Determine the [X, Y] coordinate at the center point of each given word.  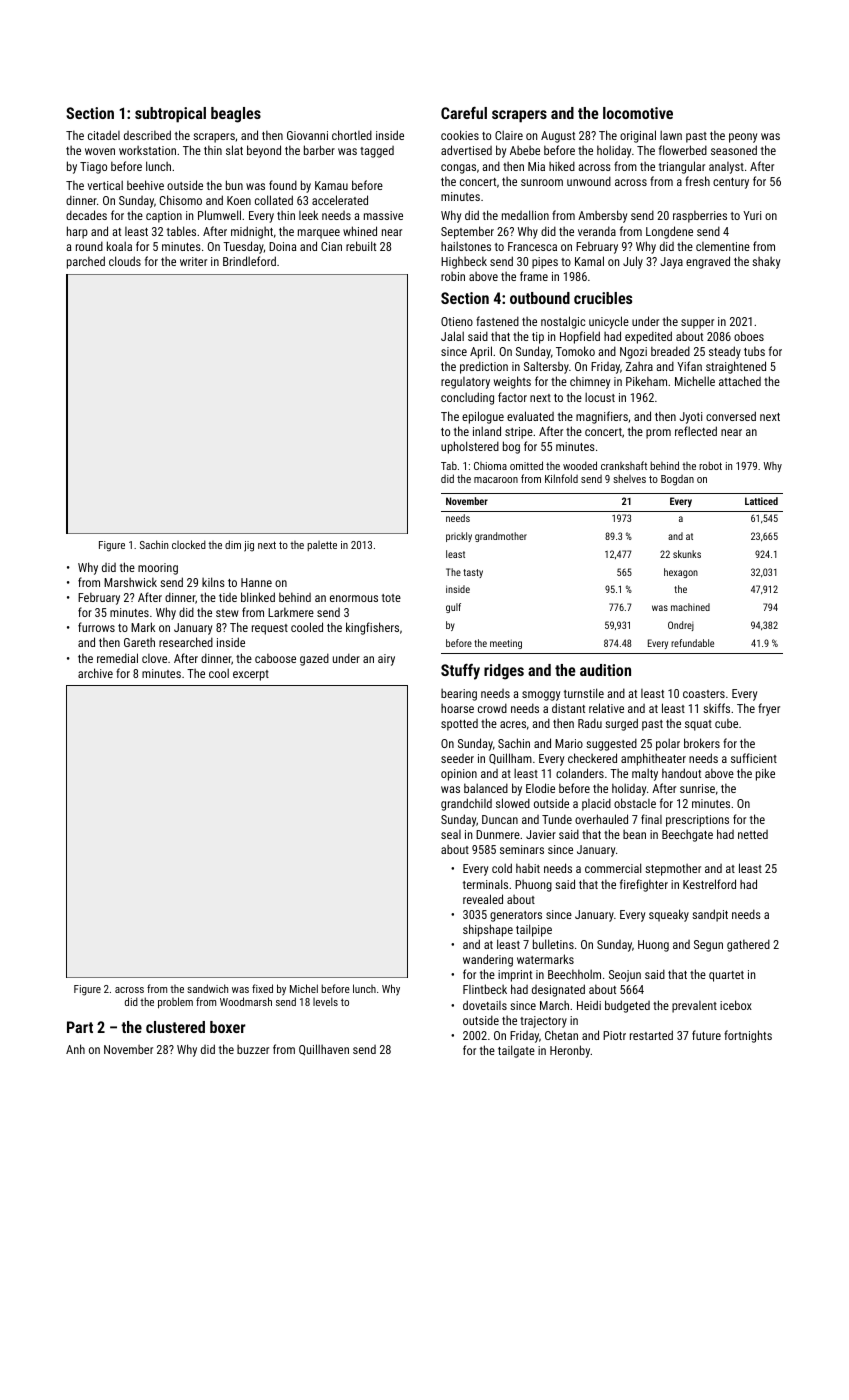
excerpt [251, 675]
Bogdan [677, 480]
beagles [236, 115]
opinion [459, 775]
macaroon [496, 480]
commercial [613, 868]
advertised [466, 150]
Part [80, 1027]
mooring [158, 569]
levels [325, 1001]
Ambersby [602, 216]
